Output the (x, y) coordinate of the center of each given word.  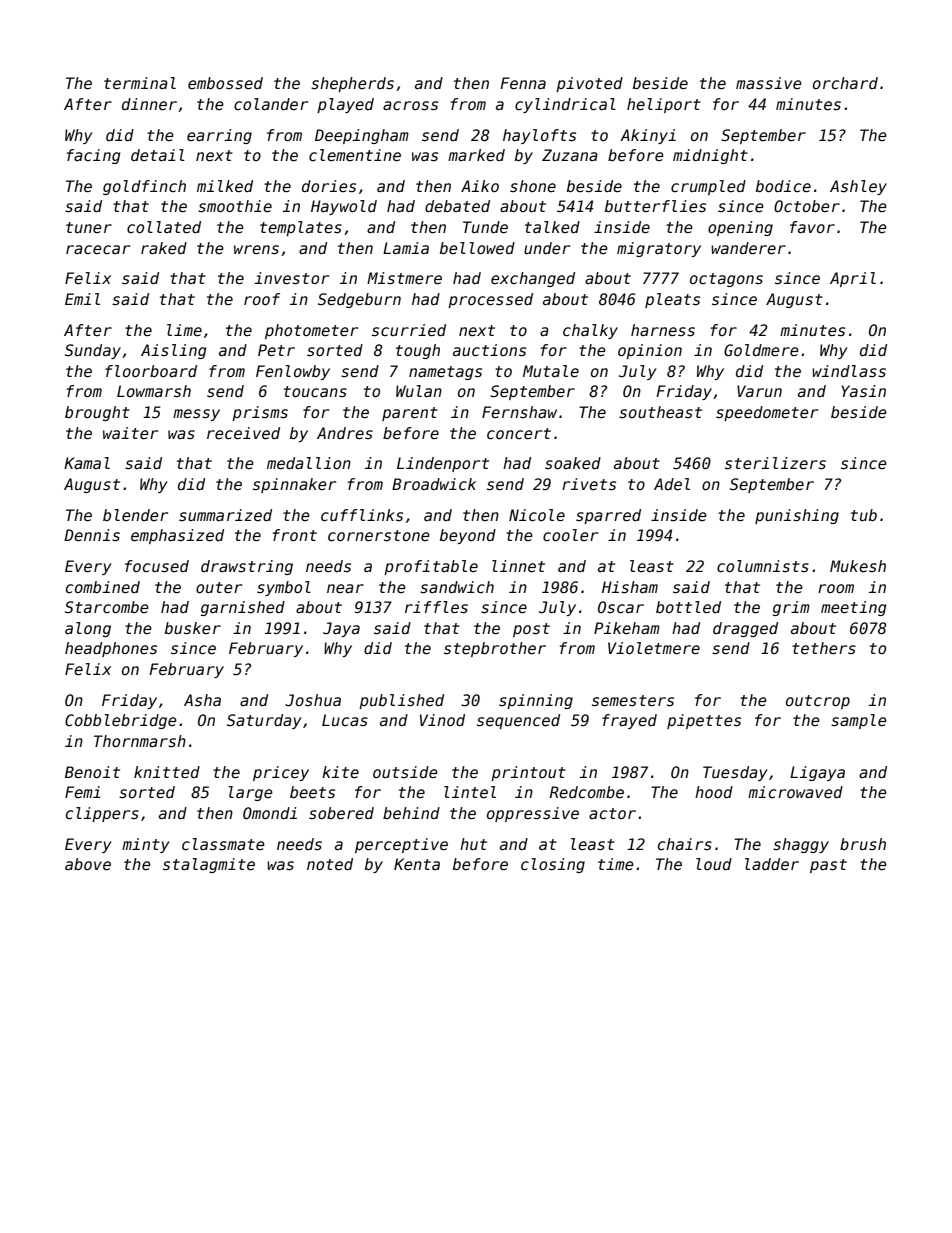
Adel (672, 484)
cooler (570, 535)
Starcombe (107, 607)
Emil (82, 299)
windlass (849, 371)
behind (411, 813)
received (243, 433)
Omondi (270, 813)
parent (410, 414)
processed (490, 300)
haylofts (539, 136)
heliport (664, 105)
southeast (660, 412)
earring (219, 136)
